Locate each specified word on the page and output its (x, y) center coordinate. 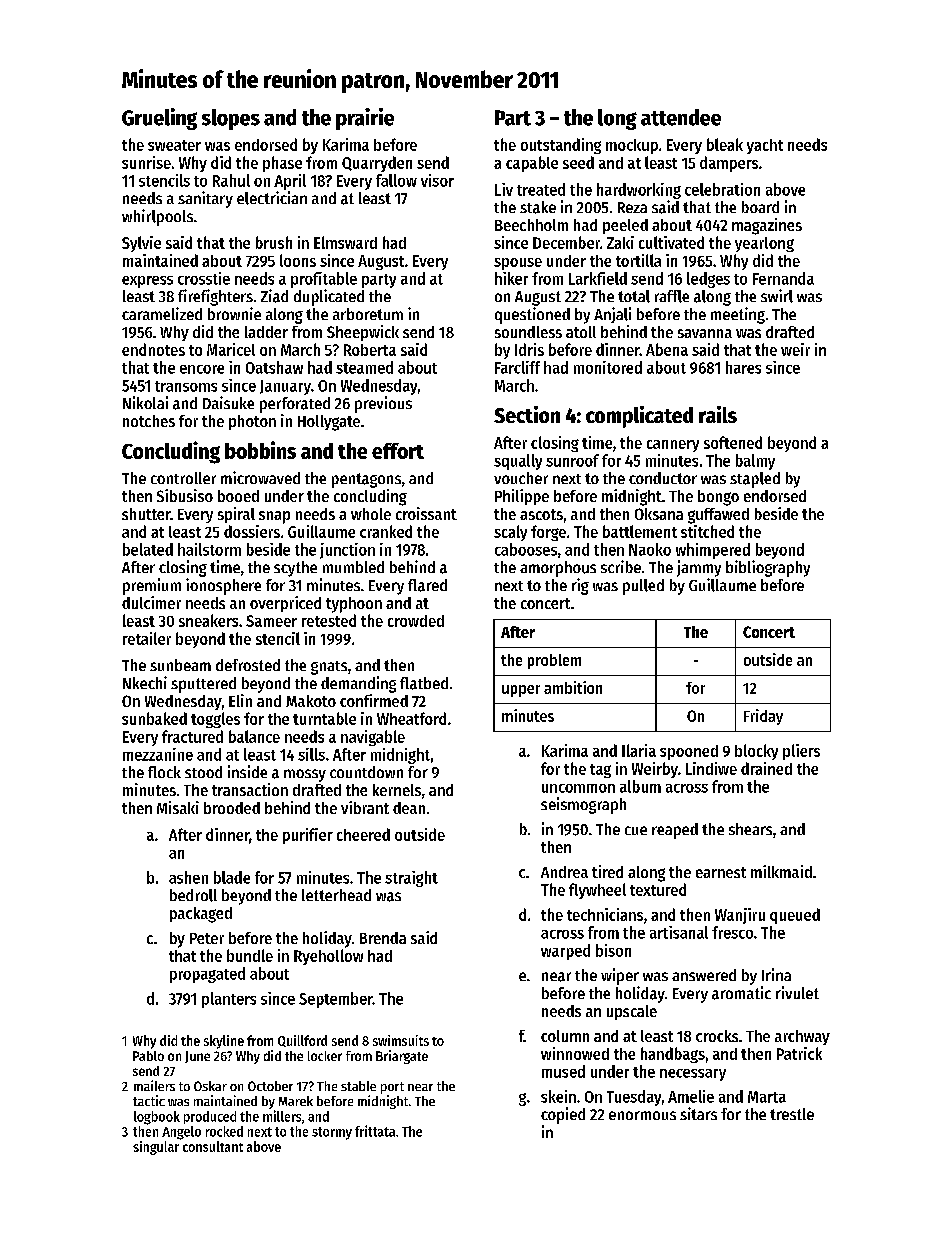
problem (554, 661)
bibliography (768, 568)
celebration (722, 189)
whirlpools (157, 217)
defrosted (248, 665)
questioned (532, 315)
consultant (213, 1146)
